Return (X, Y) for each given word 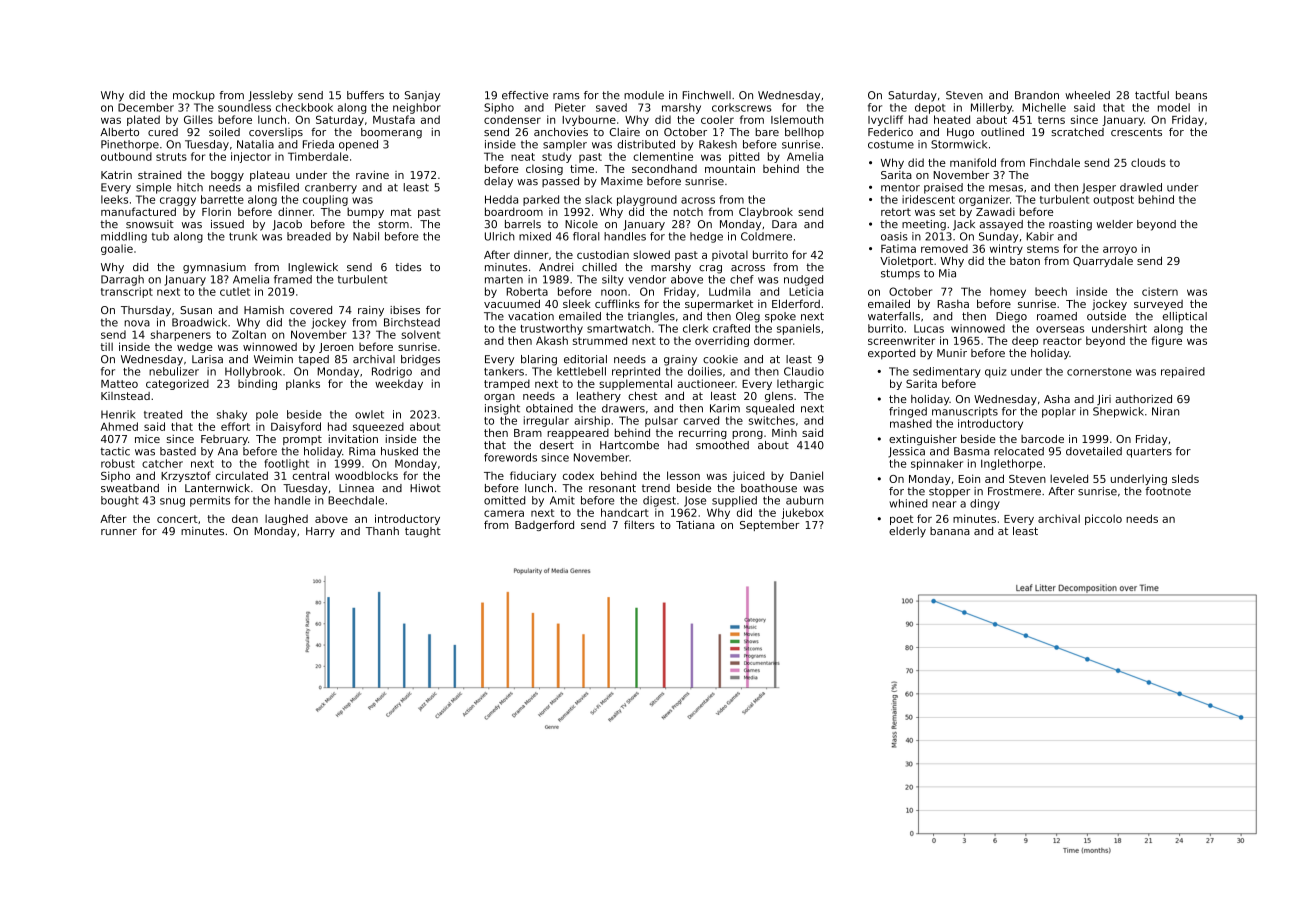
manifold (973, 162)
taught (423, 532)
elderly (907, 532)
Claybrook (766, 212)
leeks (114, 199)
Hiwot (425, 488)
